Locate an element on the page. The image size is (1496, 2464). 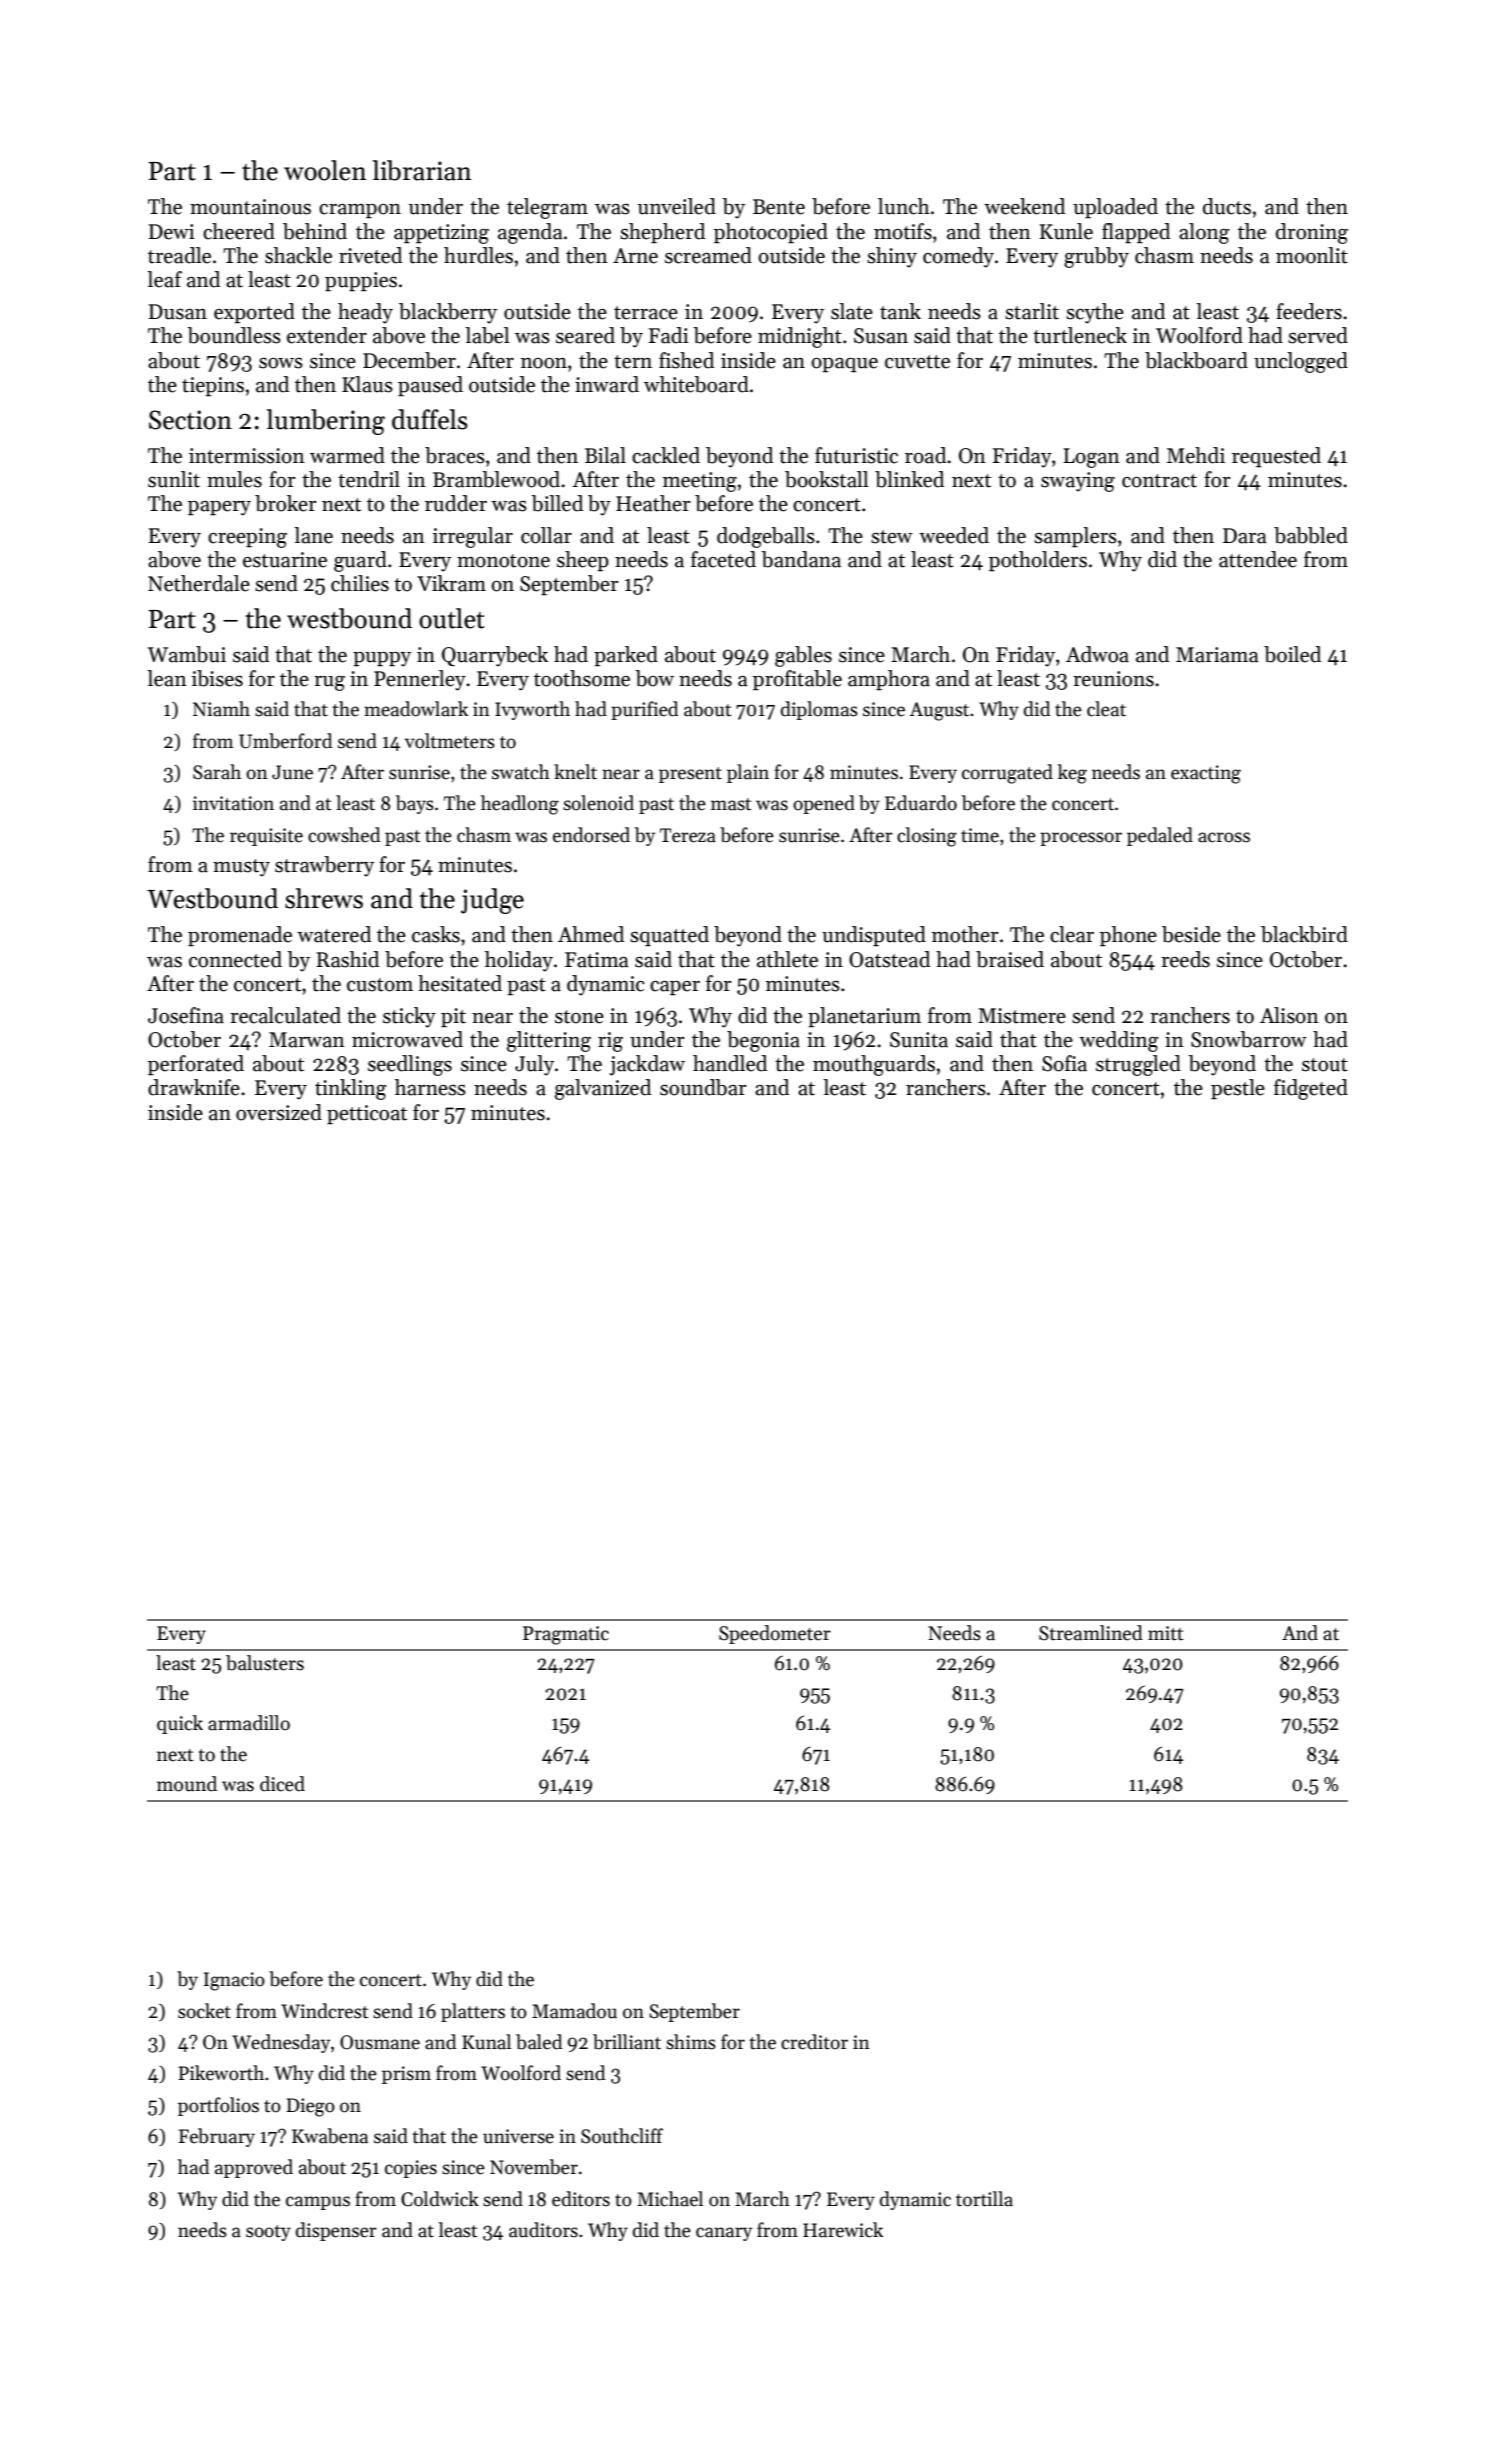
baled is located at coordinates (539, 2042).
